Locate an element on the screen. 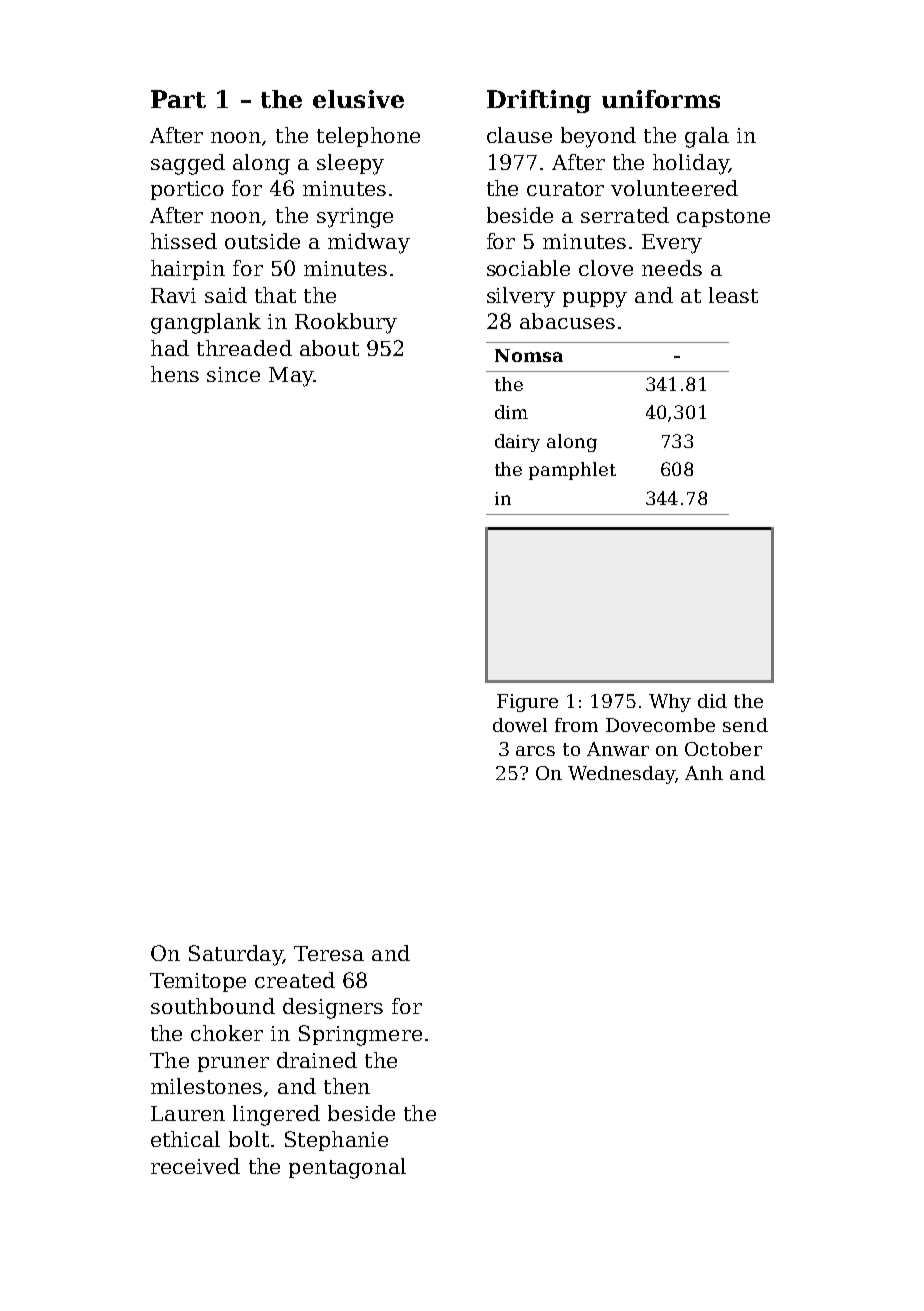 This screenshot has height=1311, width=924. pamphlet is located at coordinates (572, 471).
